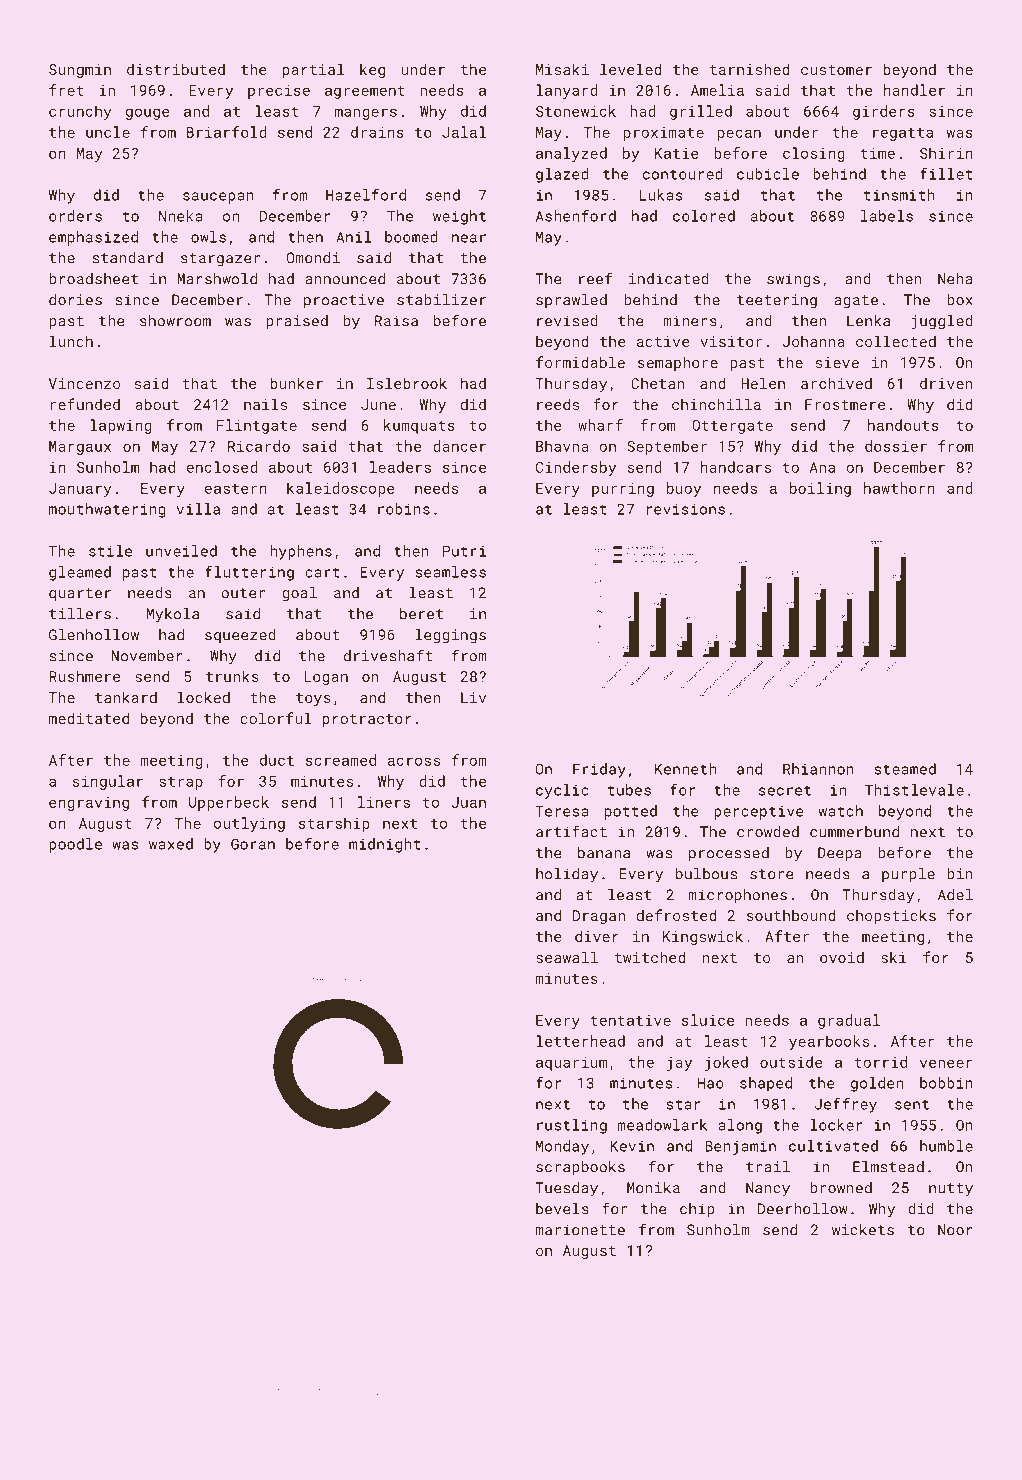 The height and width of the screenshot is (1480, 1022). I want to click on chip, so click(697, 1210).
